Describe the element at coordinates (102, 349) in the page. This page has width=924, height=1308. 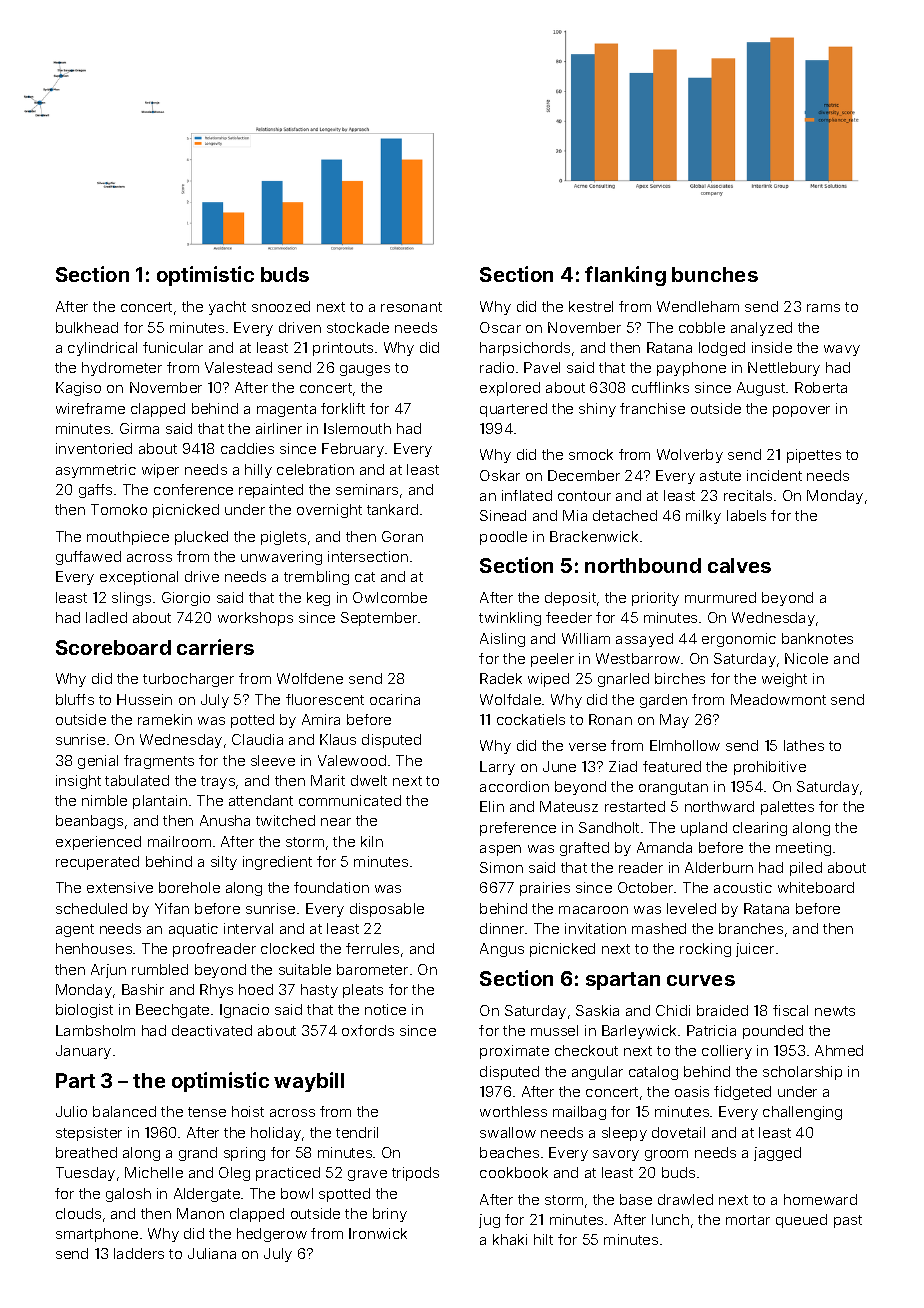
I see `cylindrical` at that location.
